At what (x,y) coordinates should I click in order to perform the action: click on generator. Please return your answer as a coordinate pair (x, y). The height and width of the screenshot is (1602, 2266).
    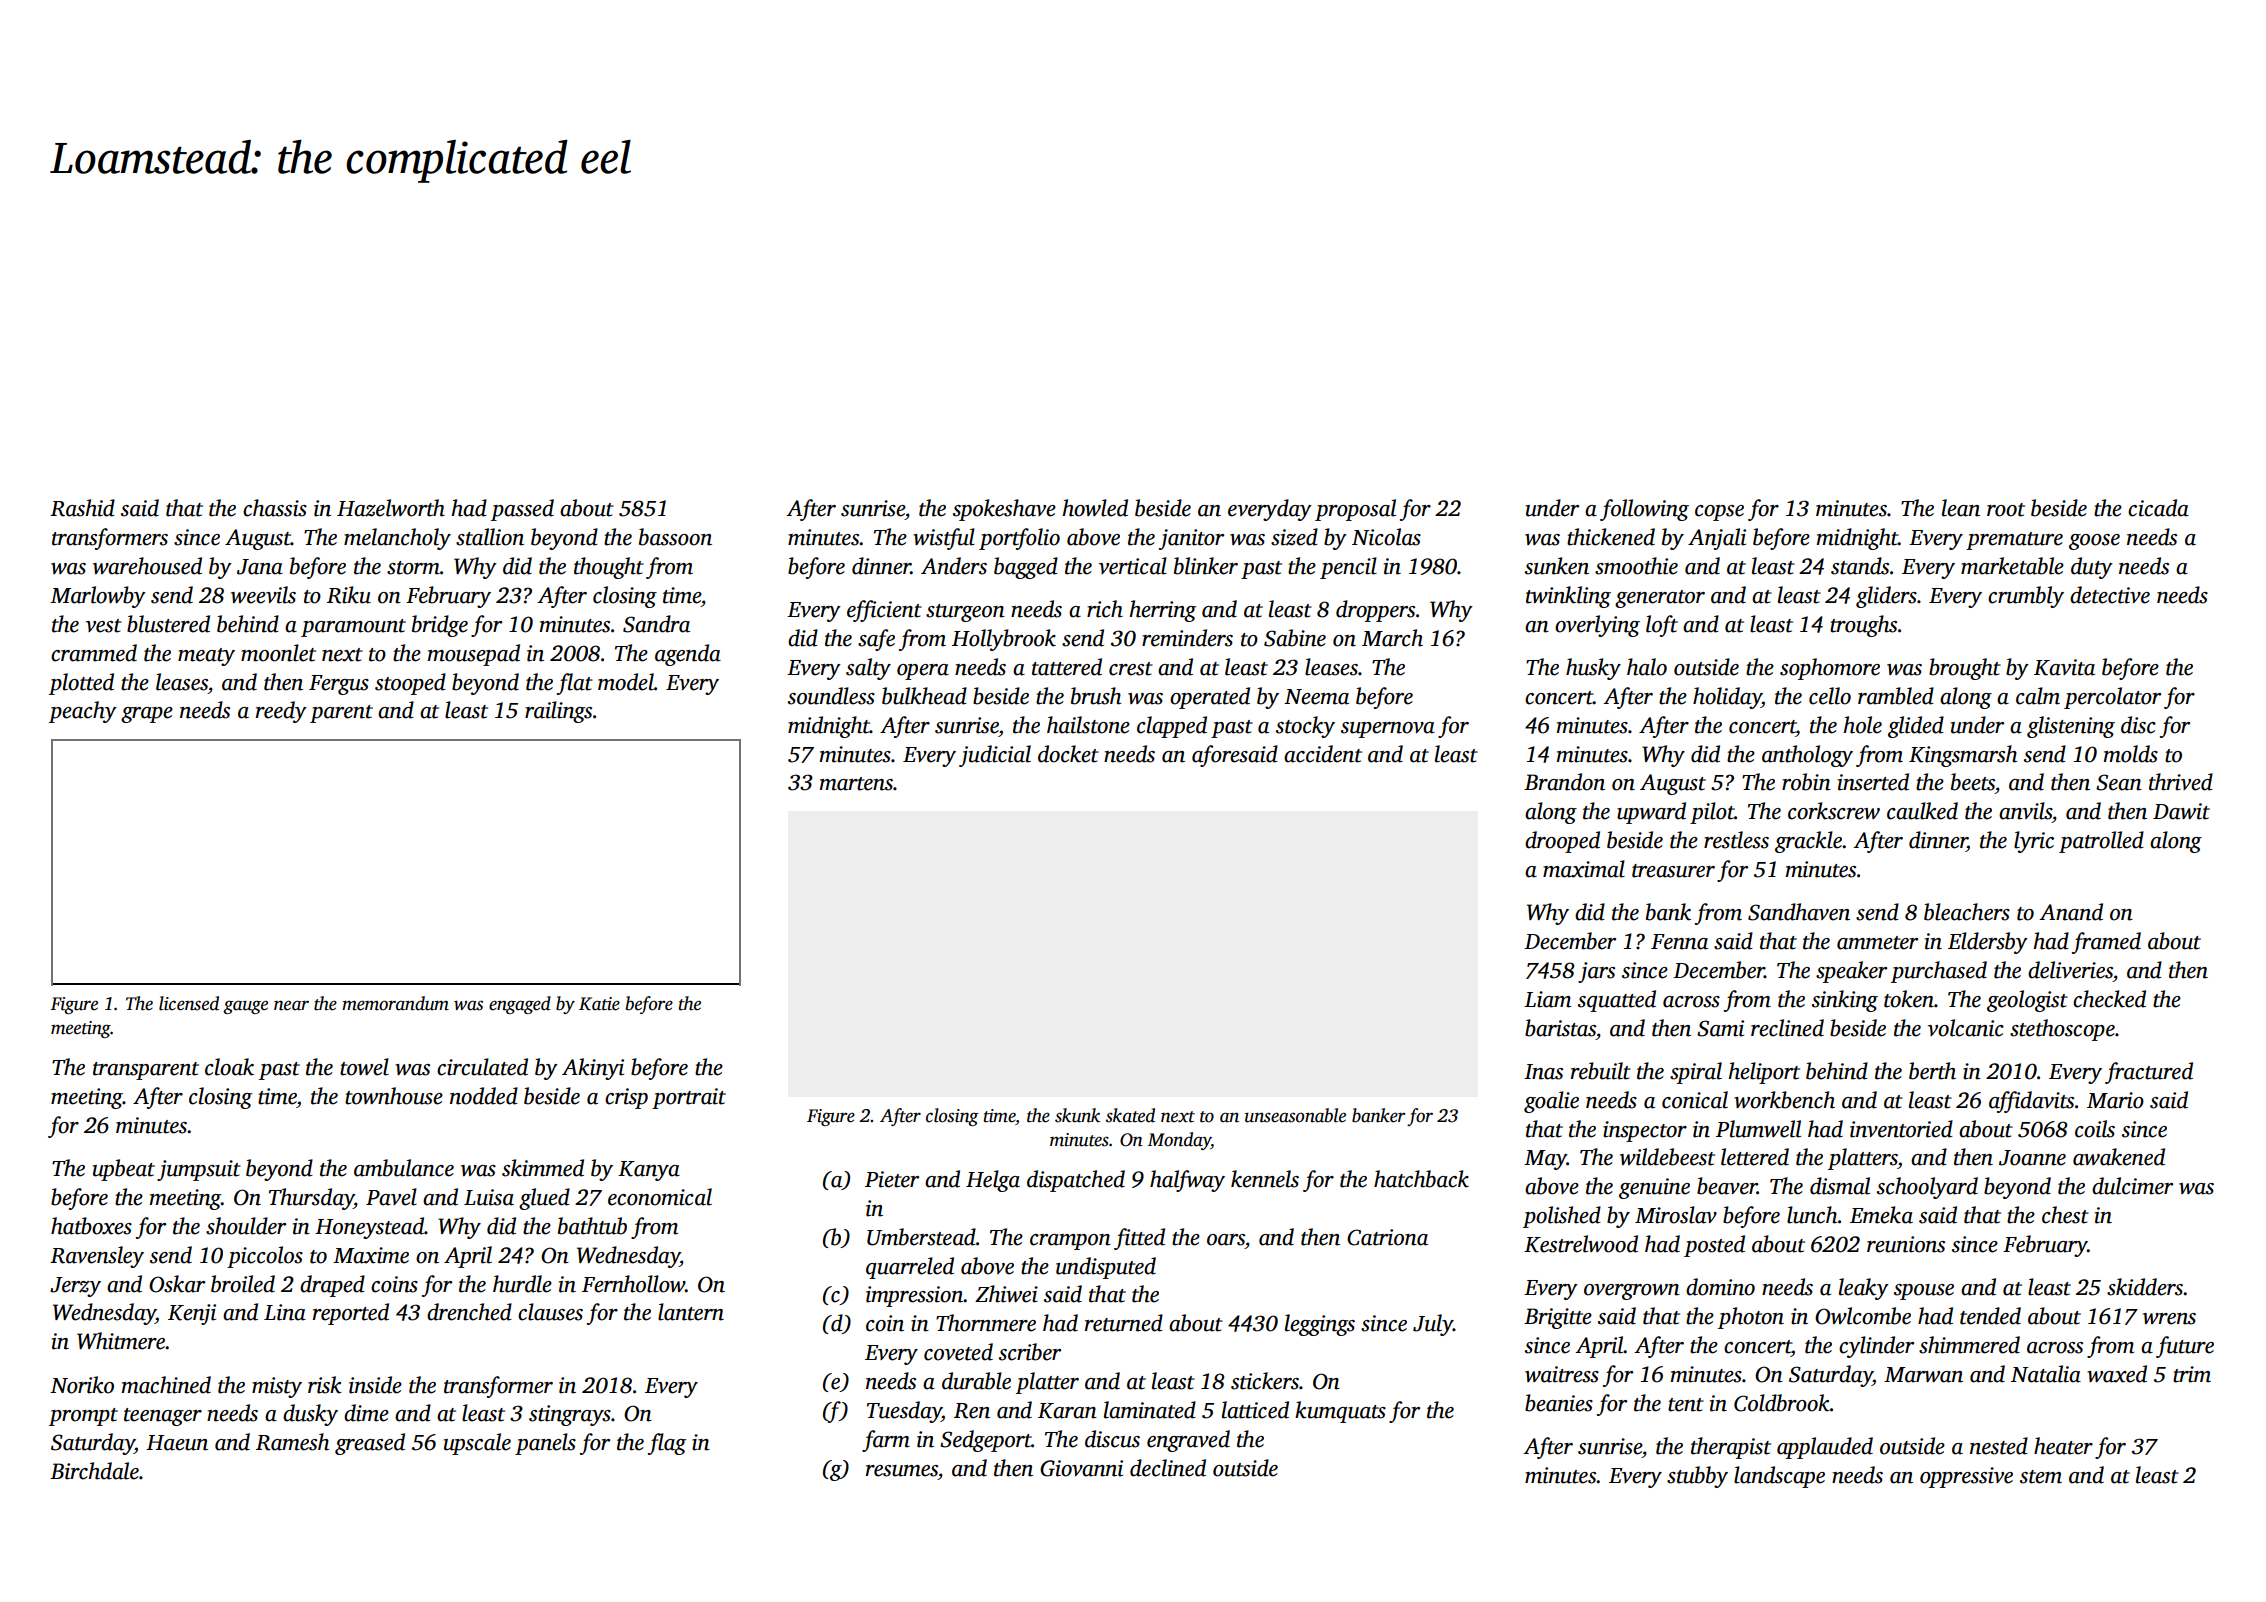
    Looking at the image, I should click on (1660, 599).
